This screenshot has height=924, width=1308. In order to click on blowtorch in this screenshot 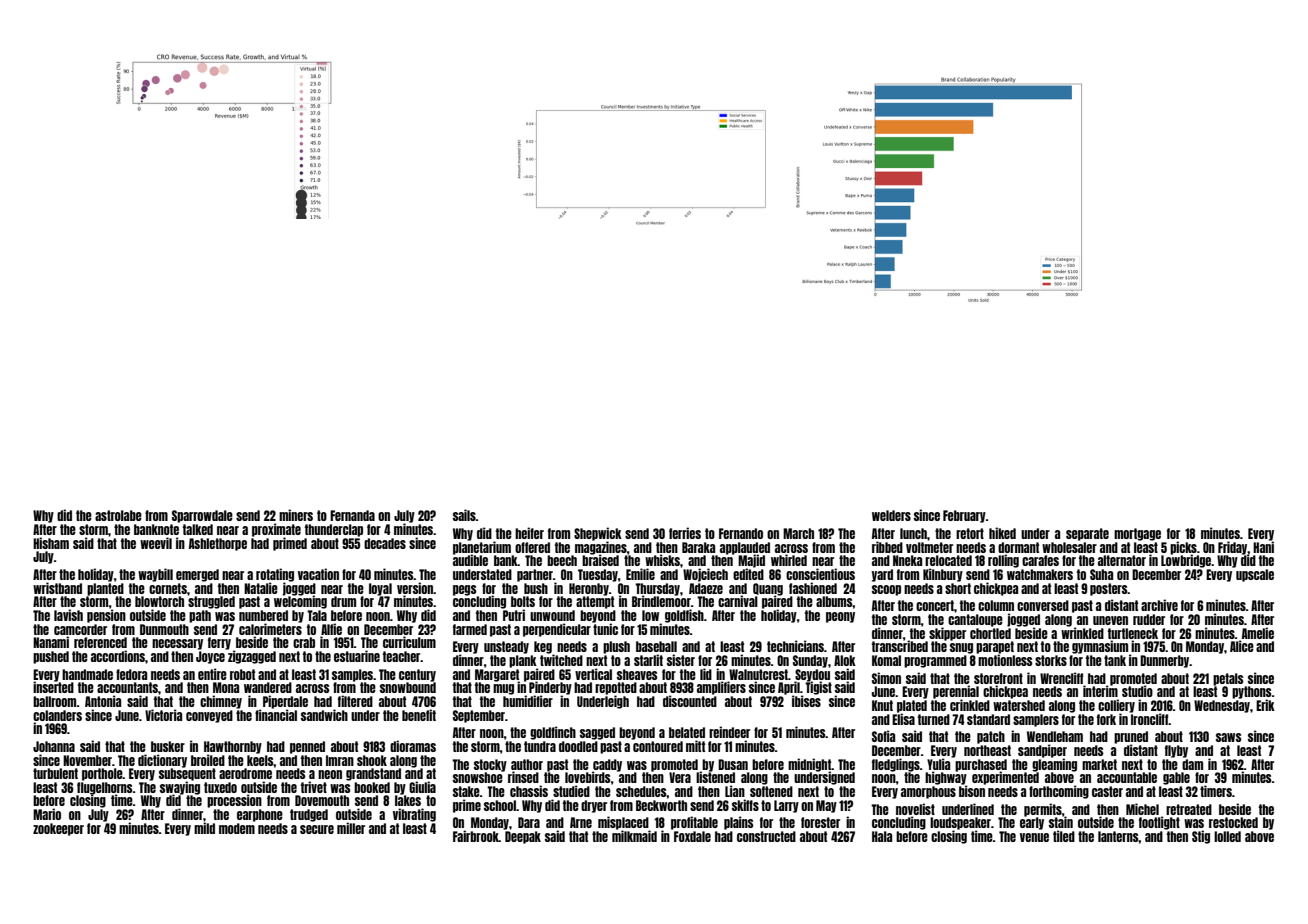, I will do `click(159, 601)`.
